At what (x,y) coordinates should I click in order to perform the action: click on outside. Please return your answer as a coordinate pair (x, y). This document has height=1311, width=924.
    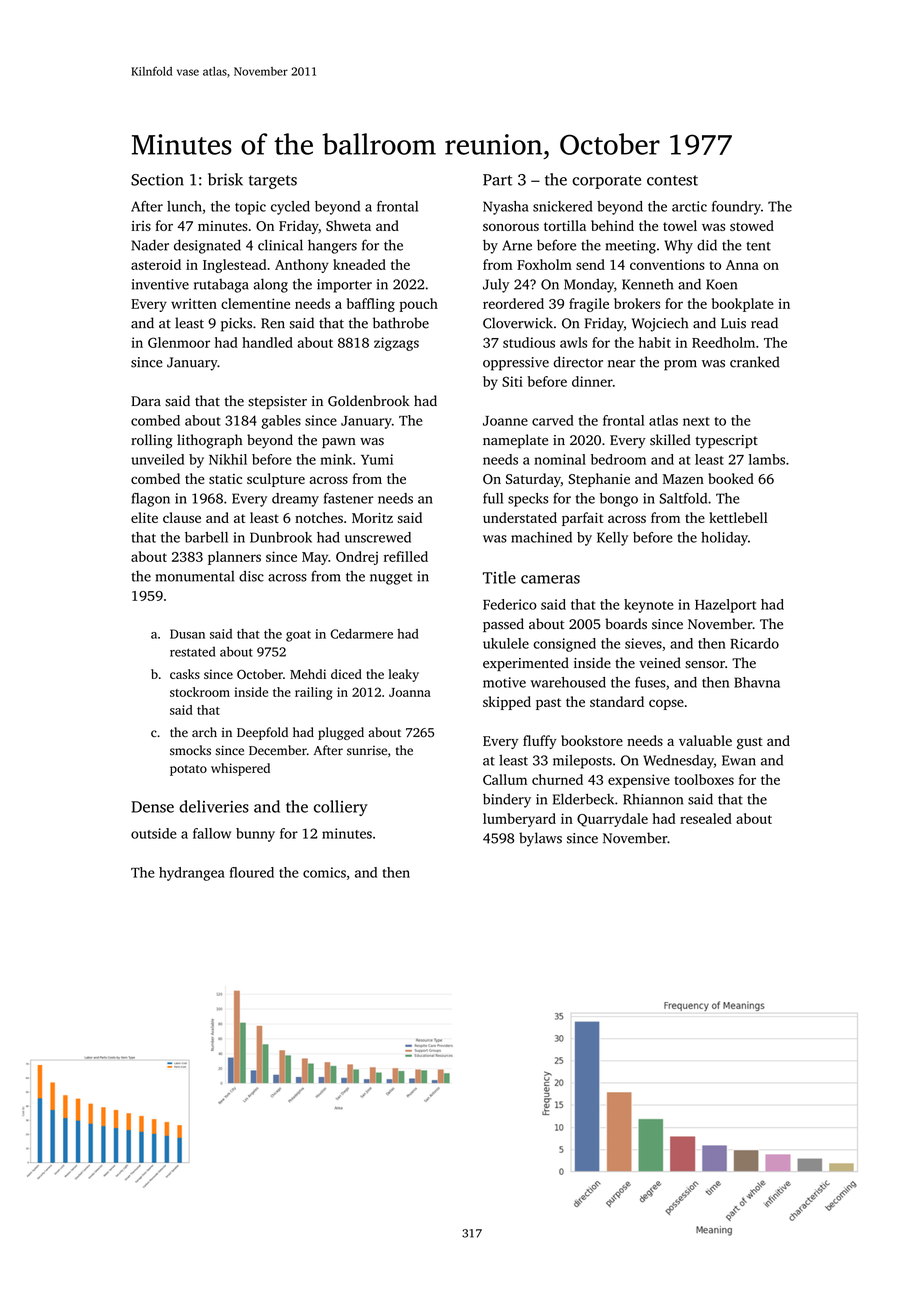
    Looking at the image, I should click on (153, 833).
